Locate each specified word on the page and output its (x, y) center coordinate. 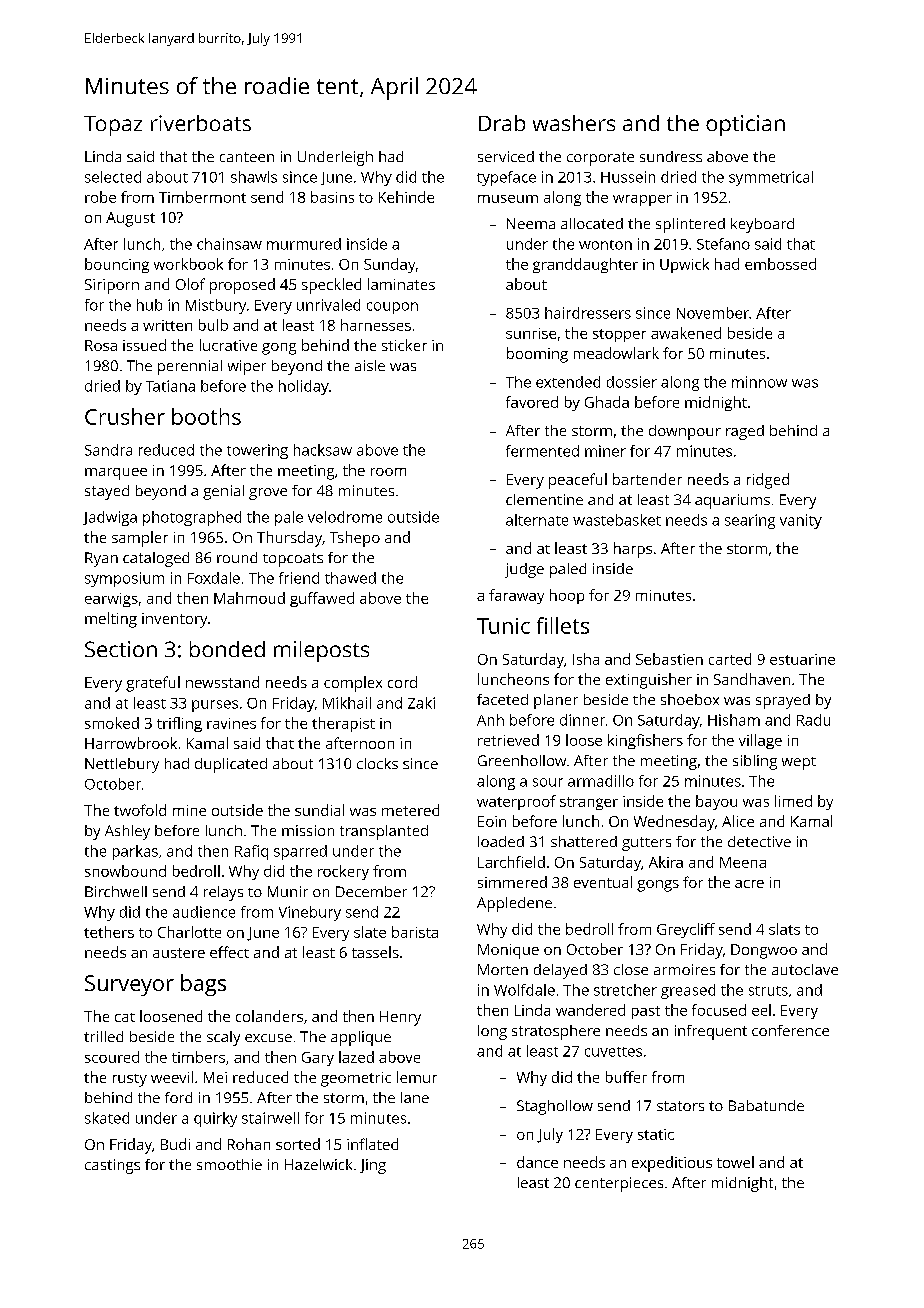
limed (793, 801)
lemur (417, 1077)
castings (112, 1166)
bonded (227, 649)
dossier (632, 382)
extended (568, 382)
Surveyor (129, 985)
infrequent (711, 1032)
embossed (780, 264)
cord (402, 682)
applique (361, 1038)
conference (790, 1030)
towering (257, 451)
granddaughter (585, 265)
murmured (304, 244)
